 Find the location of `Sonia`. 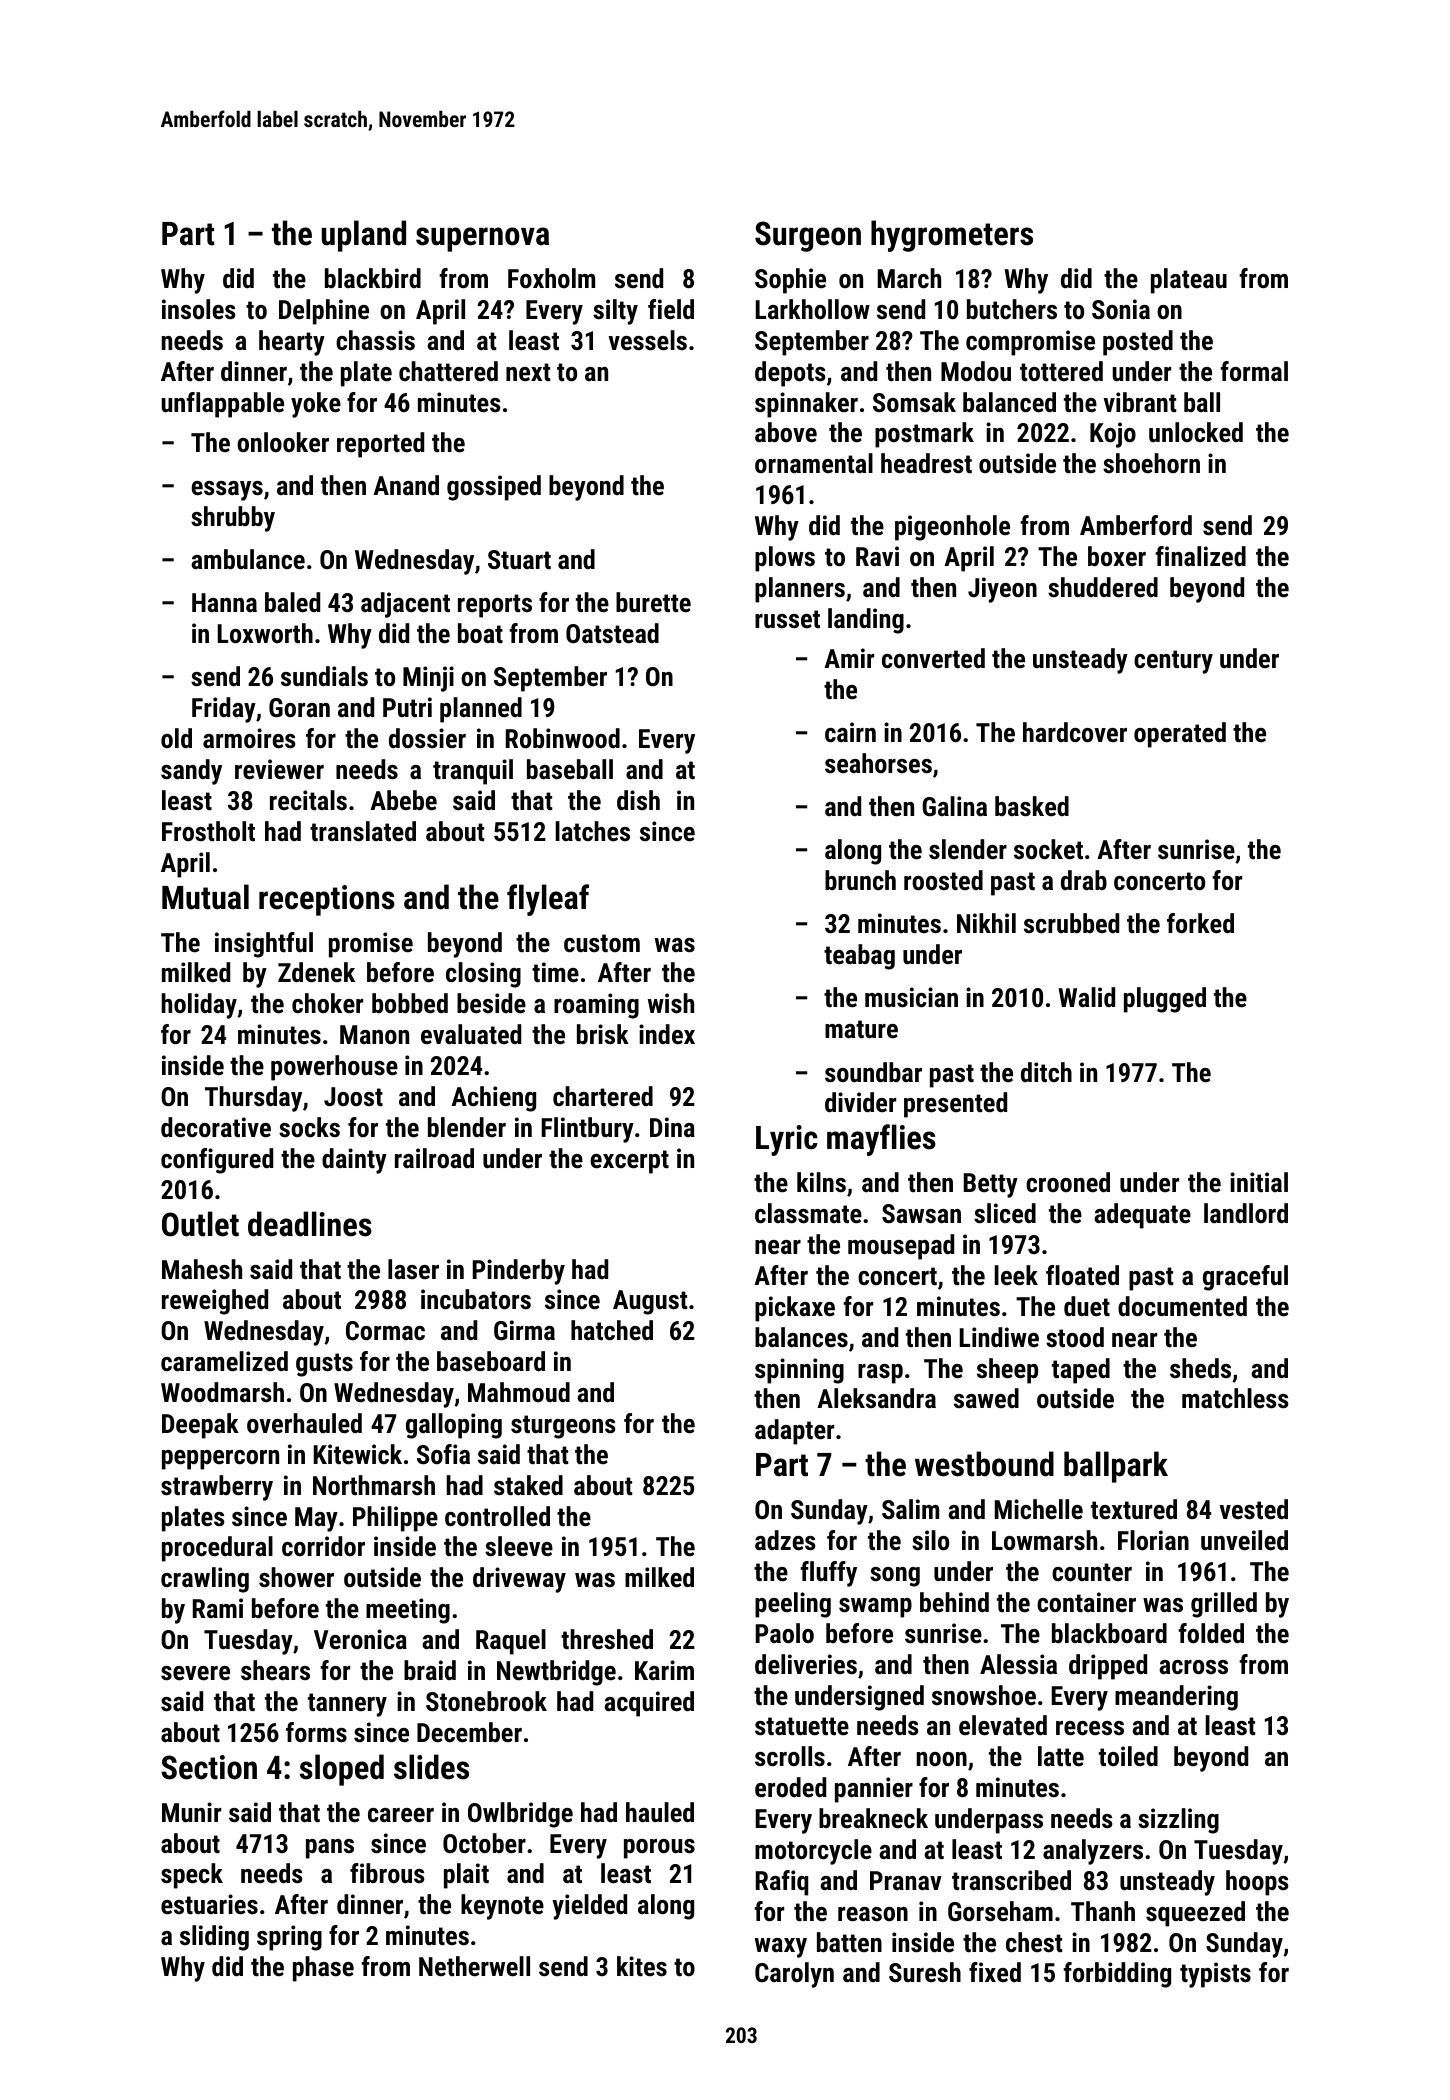

Sonia is located at coordinates (1121, 309).
